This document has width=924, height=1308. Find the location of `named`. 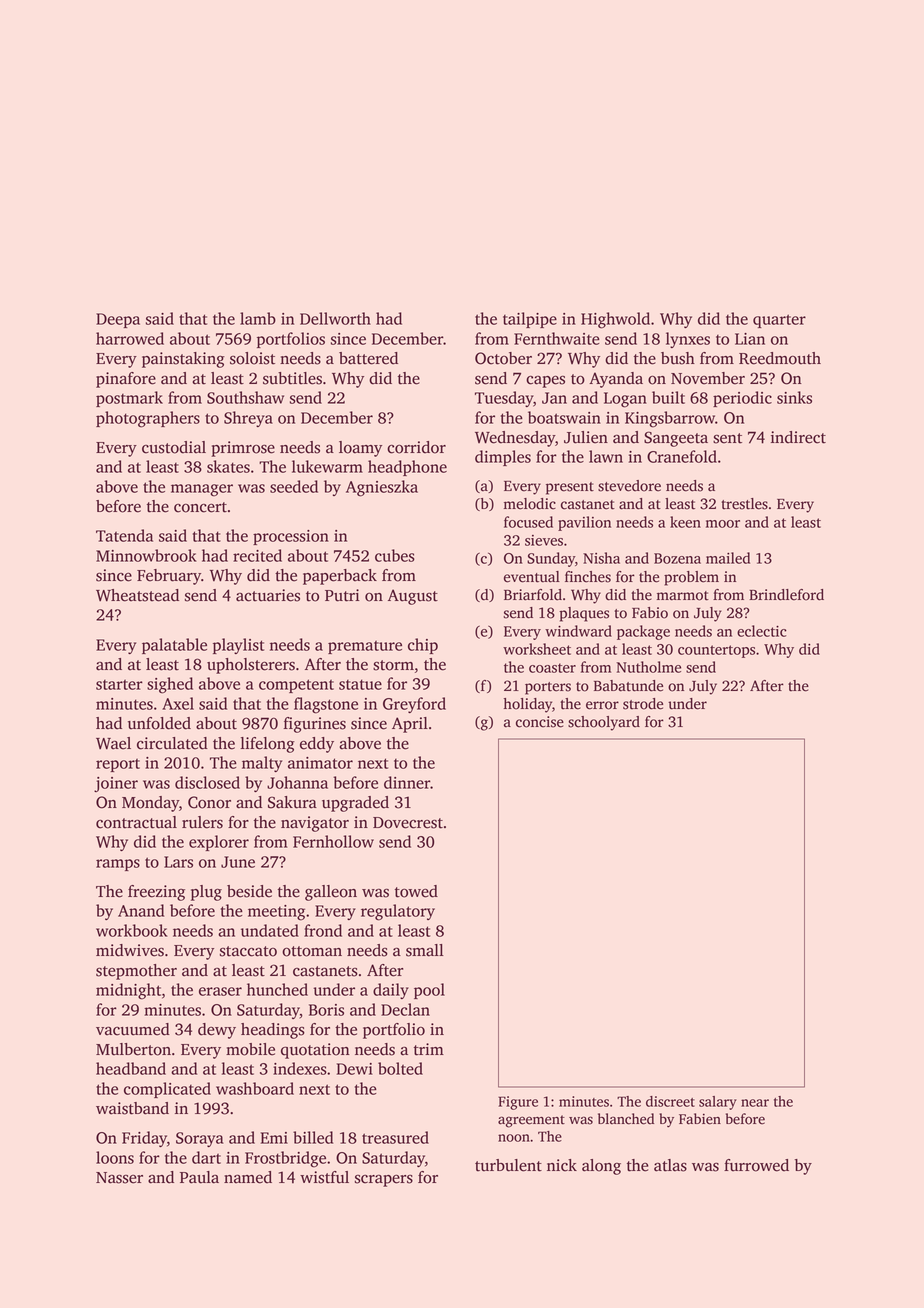

named is located at coordinates (248, 1177).
